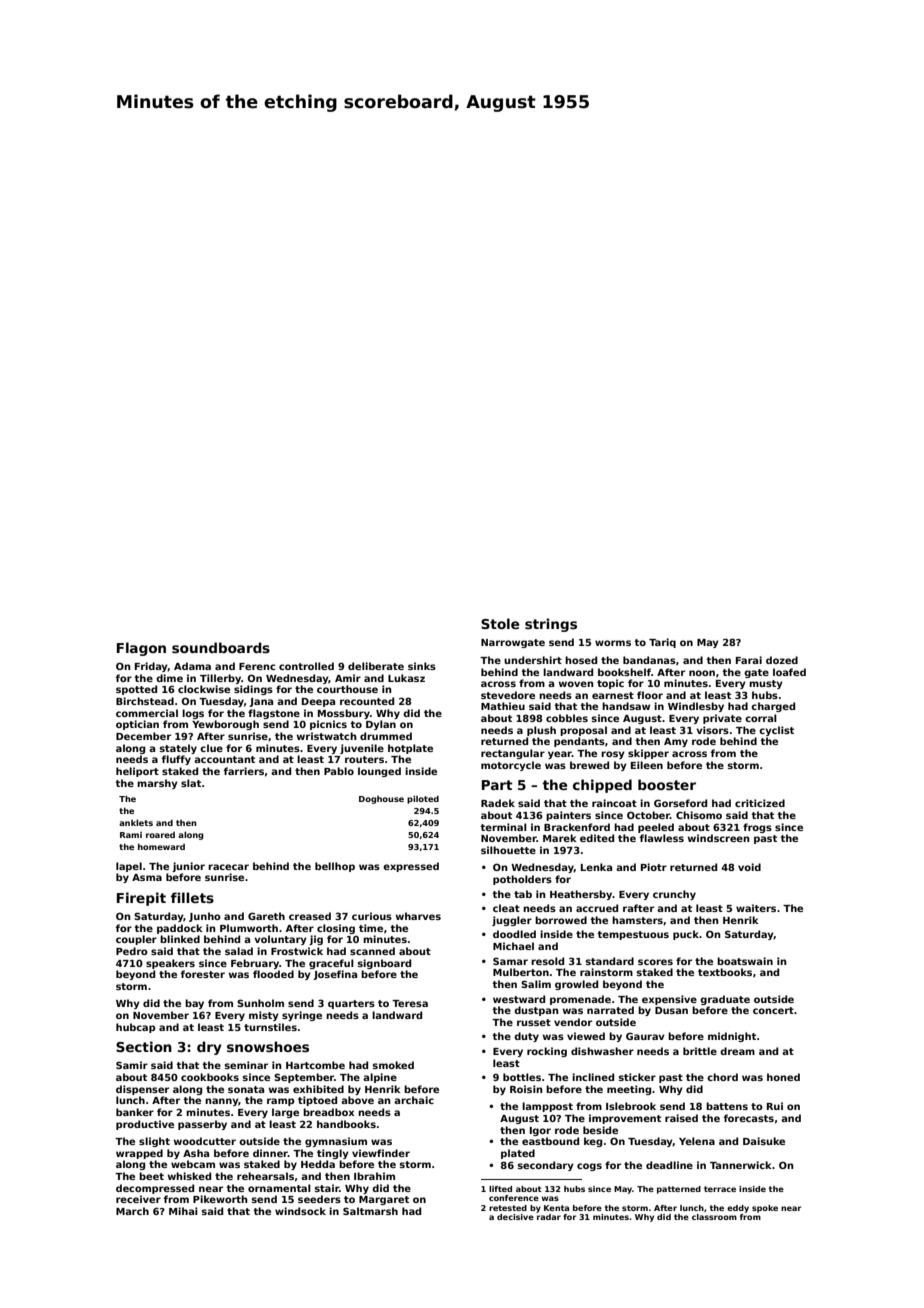  Describe the element at coordinates (381, 725) in the screenshot. I see `Dylan` at that location.
